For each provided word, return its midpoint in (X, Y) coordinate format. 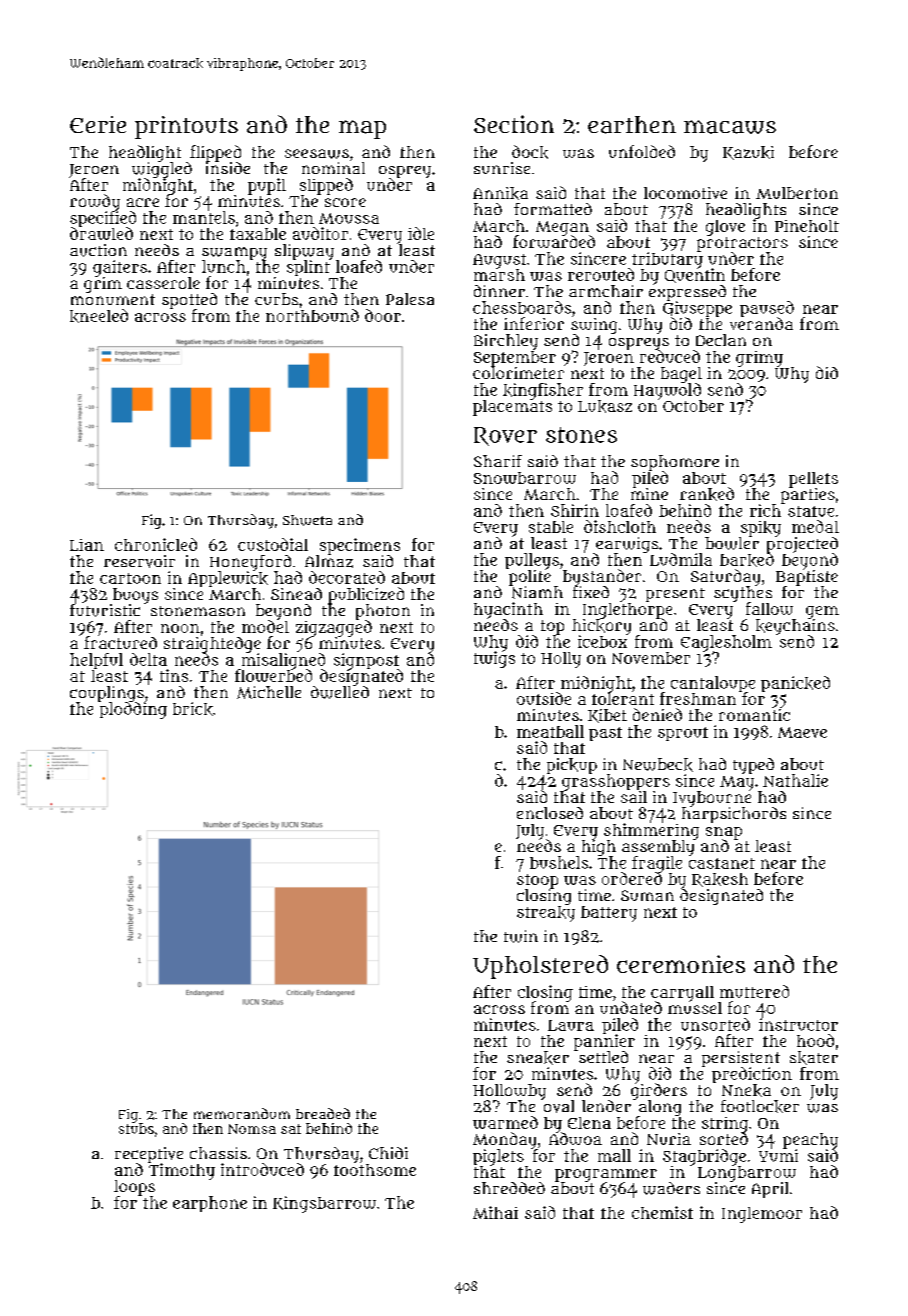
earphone (210, 1204)
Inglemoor (762, 1215)
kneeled (99, 316)
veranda (761, 323)
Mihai (495, 1212)
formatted (553, 209)
